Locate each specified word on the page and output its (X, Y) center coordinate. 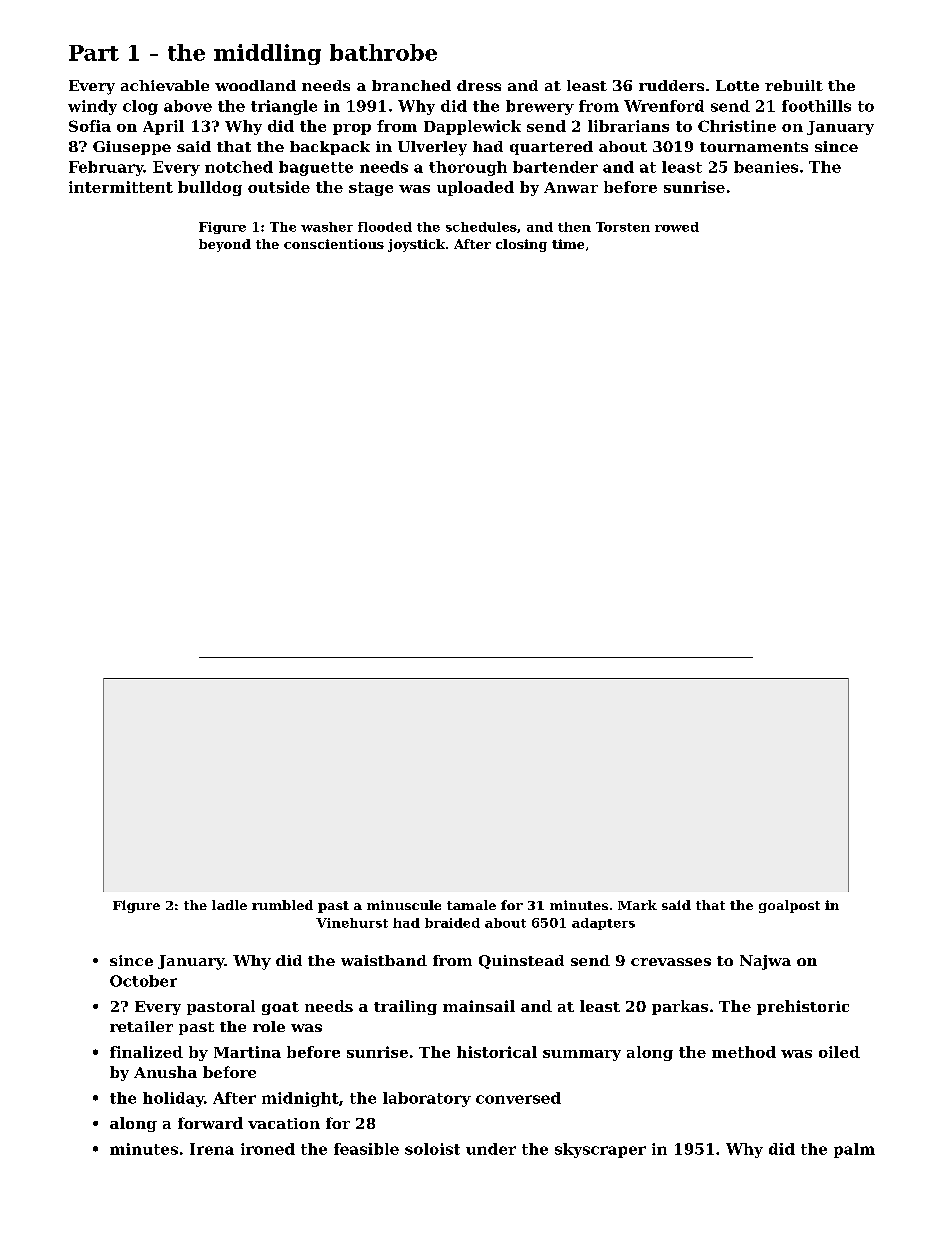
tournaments (754, 147)
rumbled (282, 905)
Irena (212, 1149)
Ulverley (432, 148)
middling (267, 54)
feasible (366, 1149)
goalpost (789, 906)
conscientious (334, 244)
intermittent (121, 187)
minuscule (404, 905)
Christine (737, 126)
